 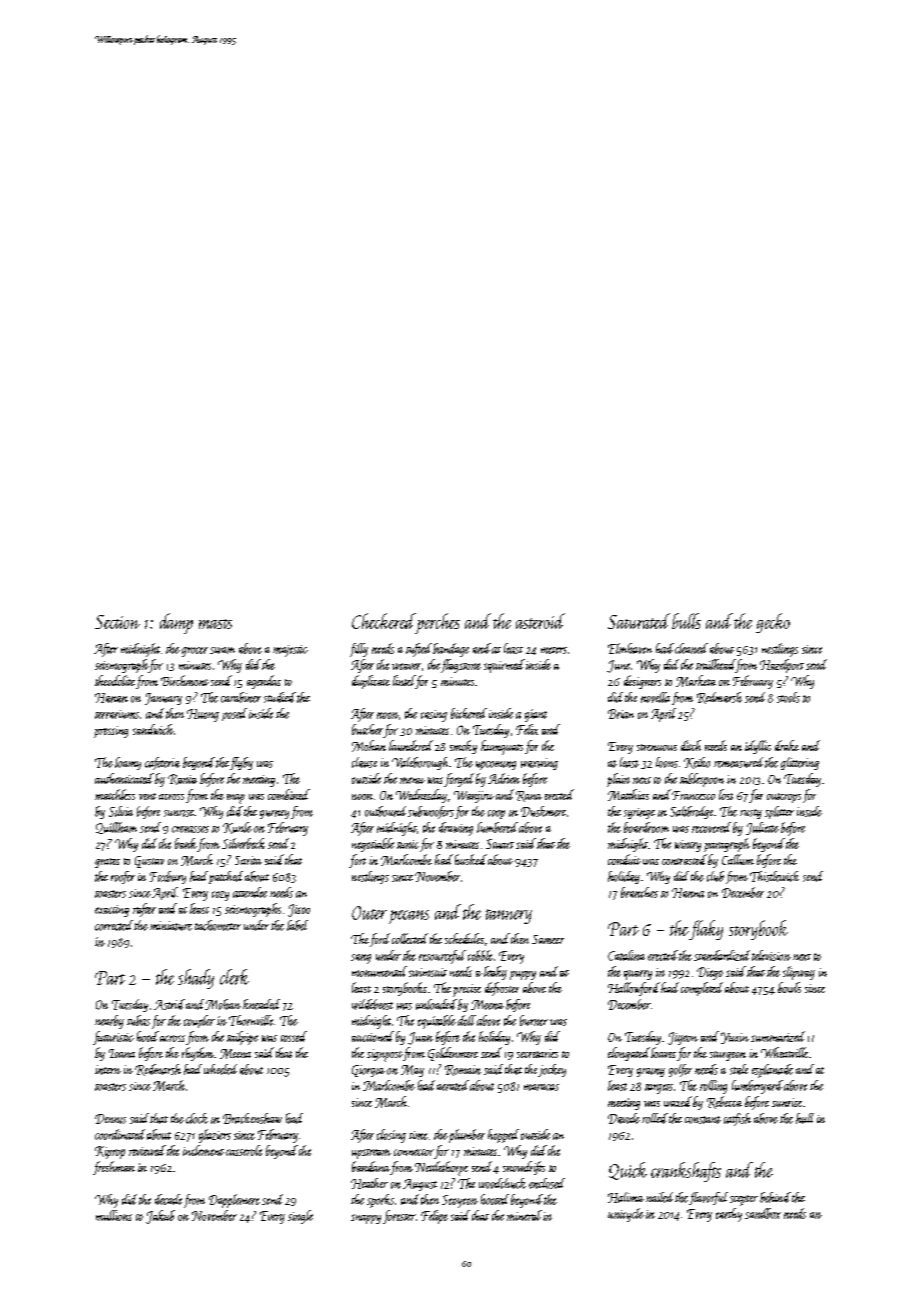 What do you see at coordinates (114, 925) in the document?
I see `corrected` at bounding box center [114, 925].
